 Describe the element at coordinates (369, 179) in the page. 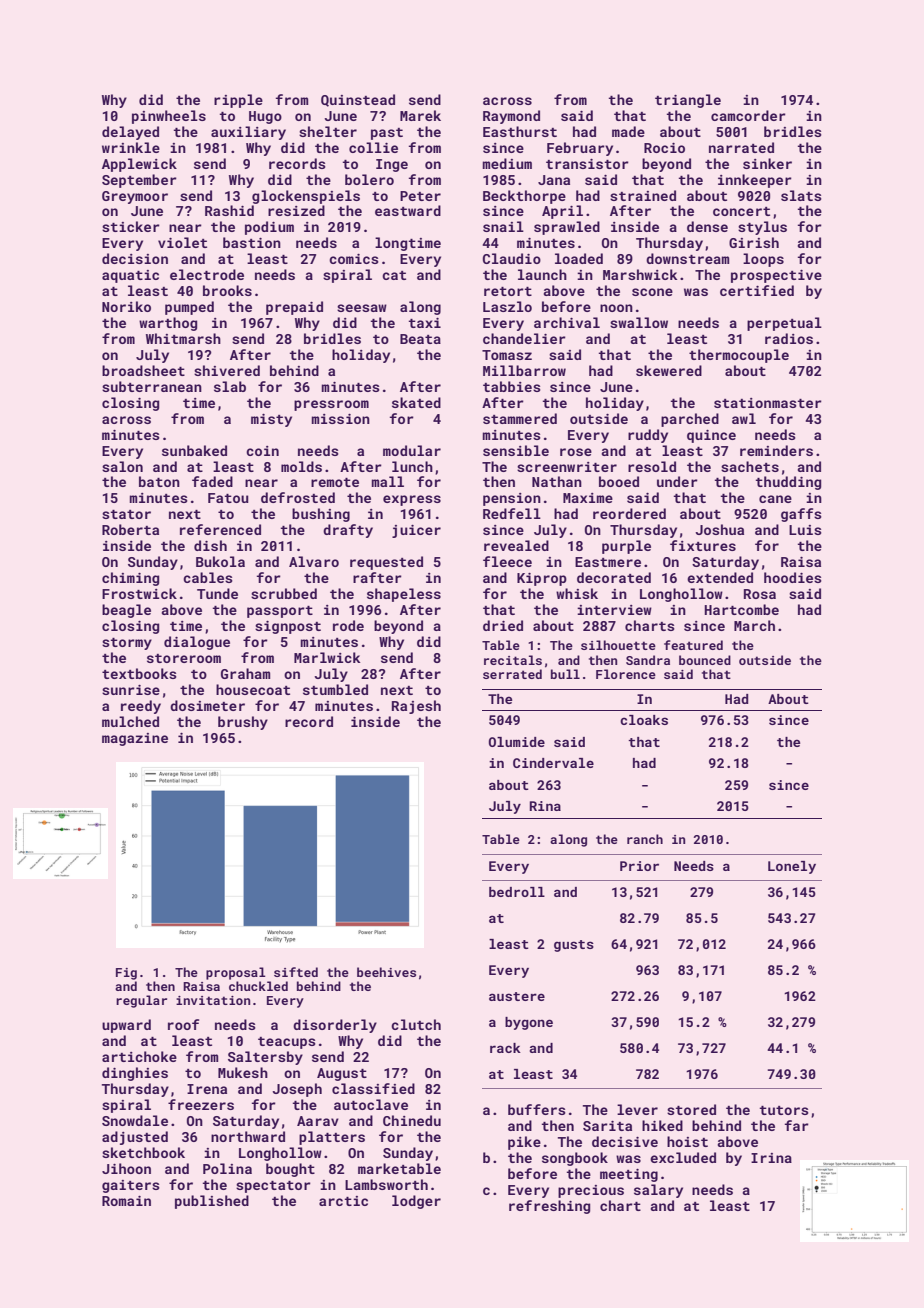

I see `bolero` at that location.
